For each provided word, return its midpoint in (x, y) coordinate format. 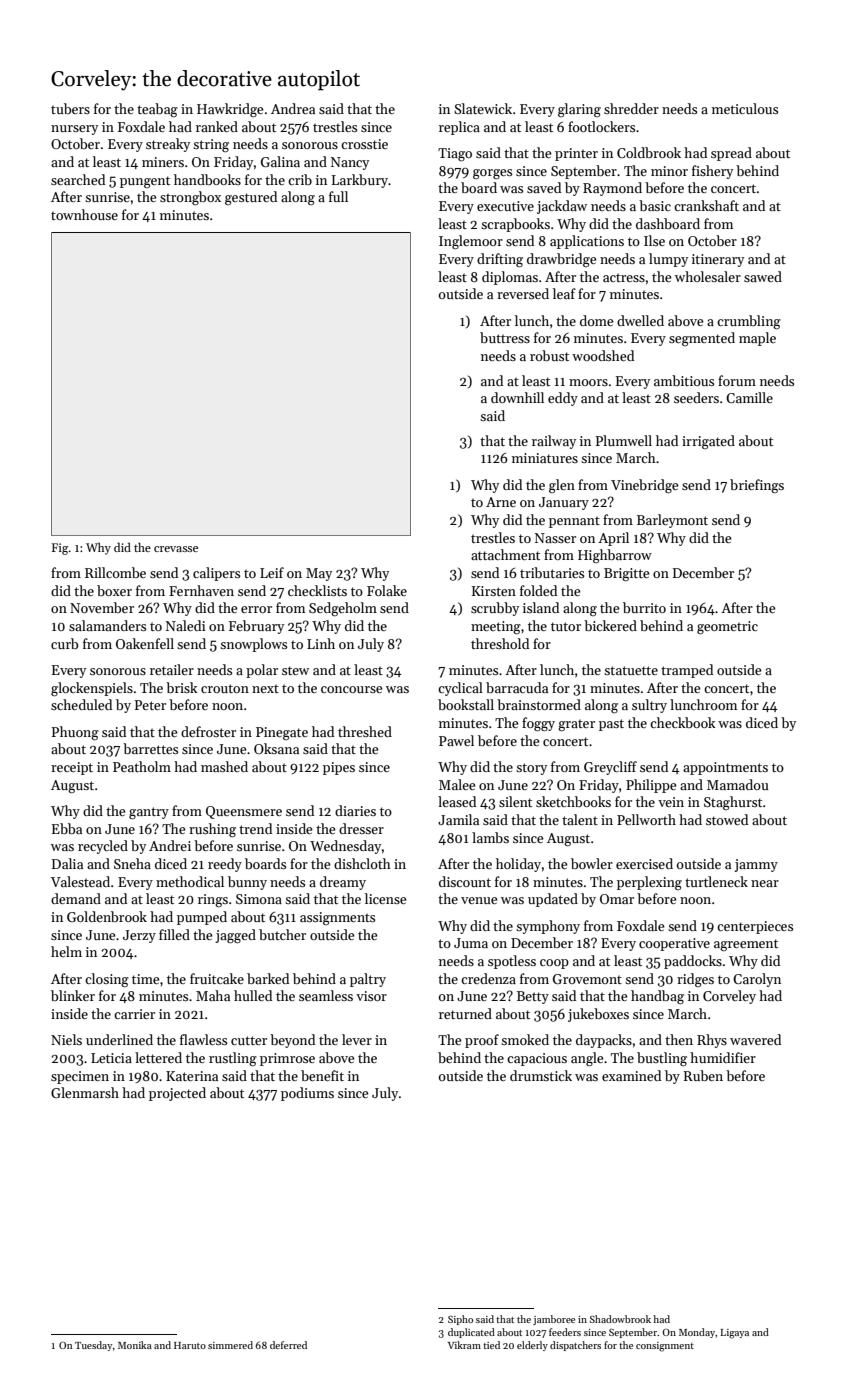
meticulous (745, 108)
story (531, 769)
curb (64, 643)
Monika (135, 1345)
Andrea (293, 108)
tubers (70, 108)
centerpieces (755, 927)
